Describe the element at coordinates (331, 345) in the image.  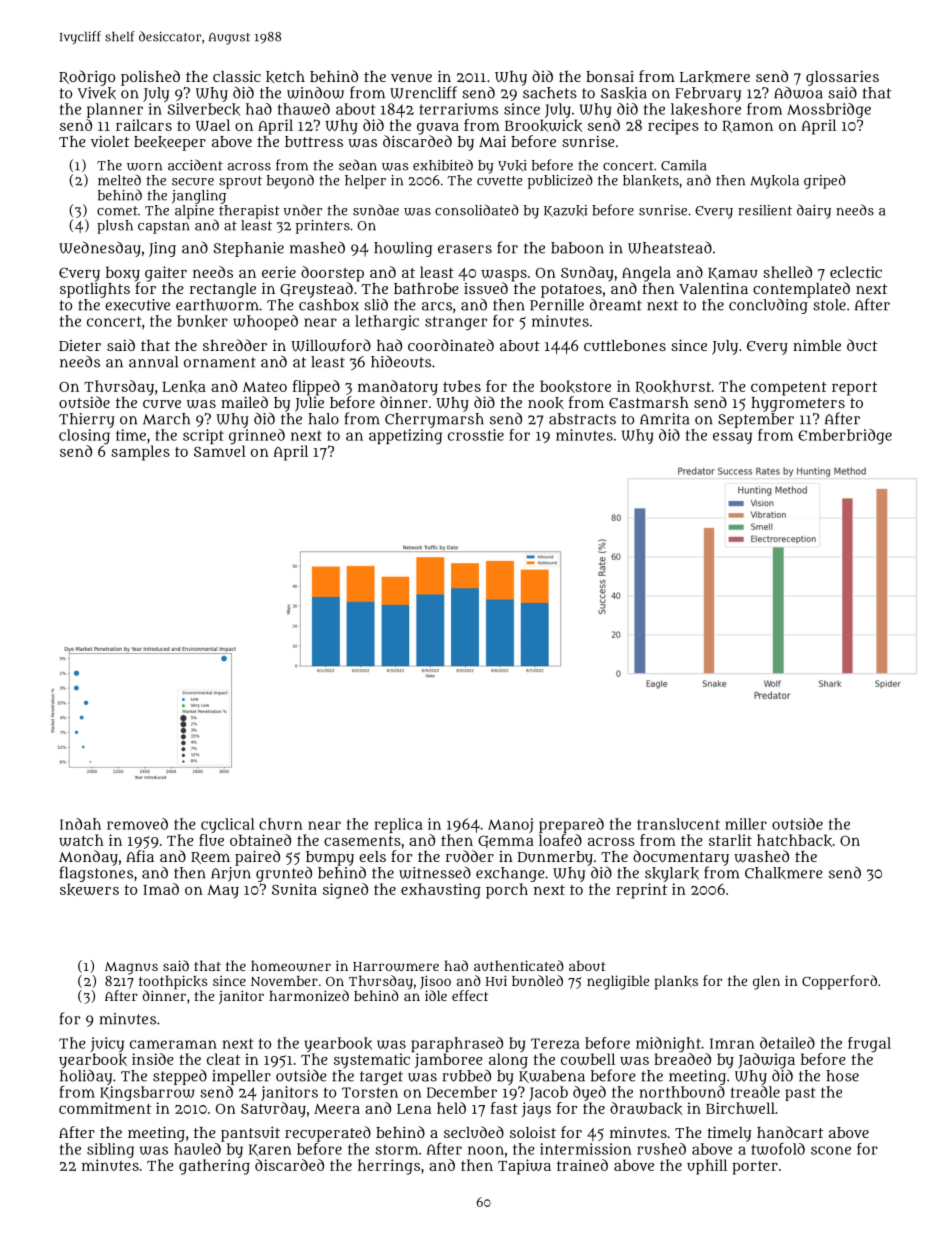
I see `Willowford` at that location.
